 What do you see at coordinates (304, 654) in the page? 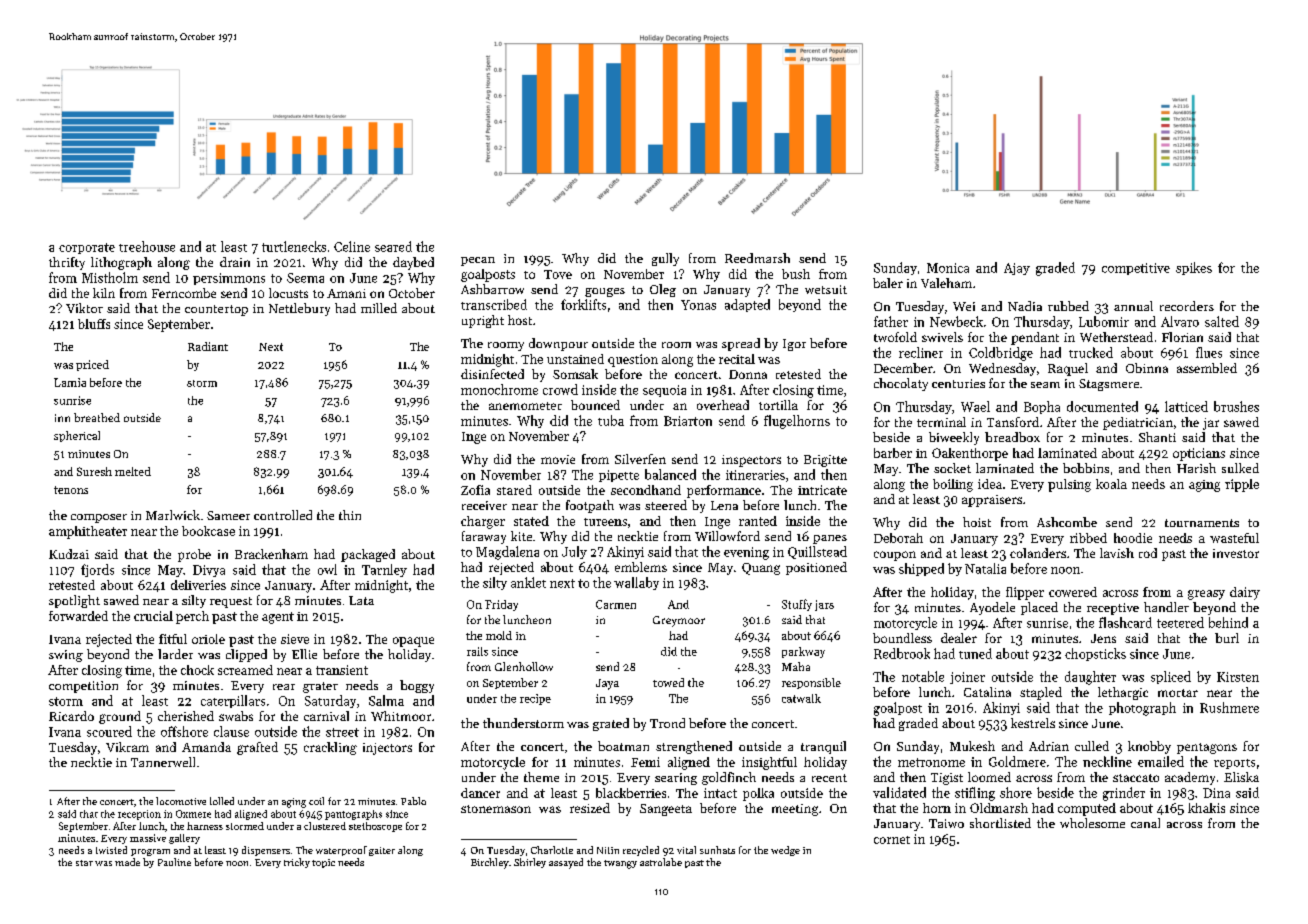
I see `Ellie` at bounding box center [304, 654].
